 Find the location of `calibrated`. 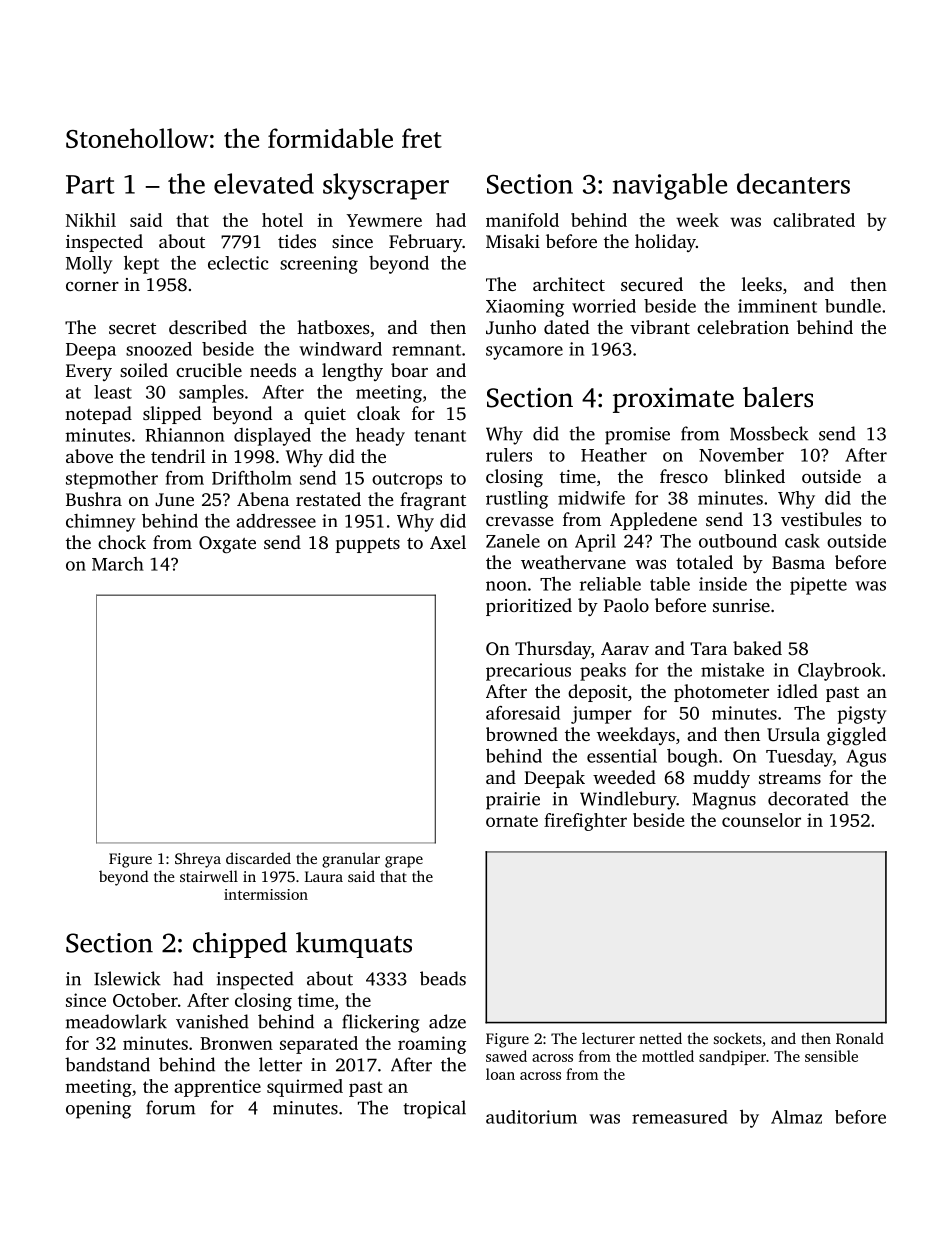

calibrated is located at coordinates (814, 220).
